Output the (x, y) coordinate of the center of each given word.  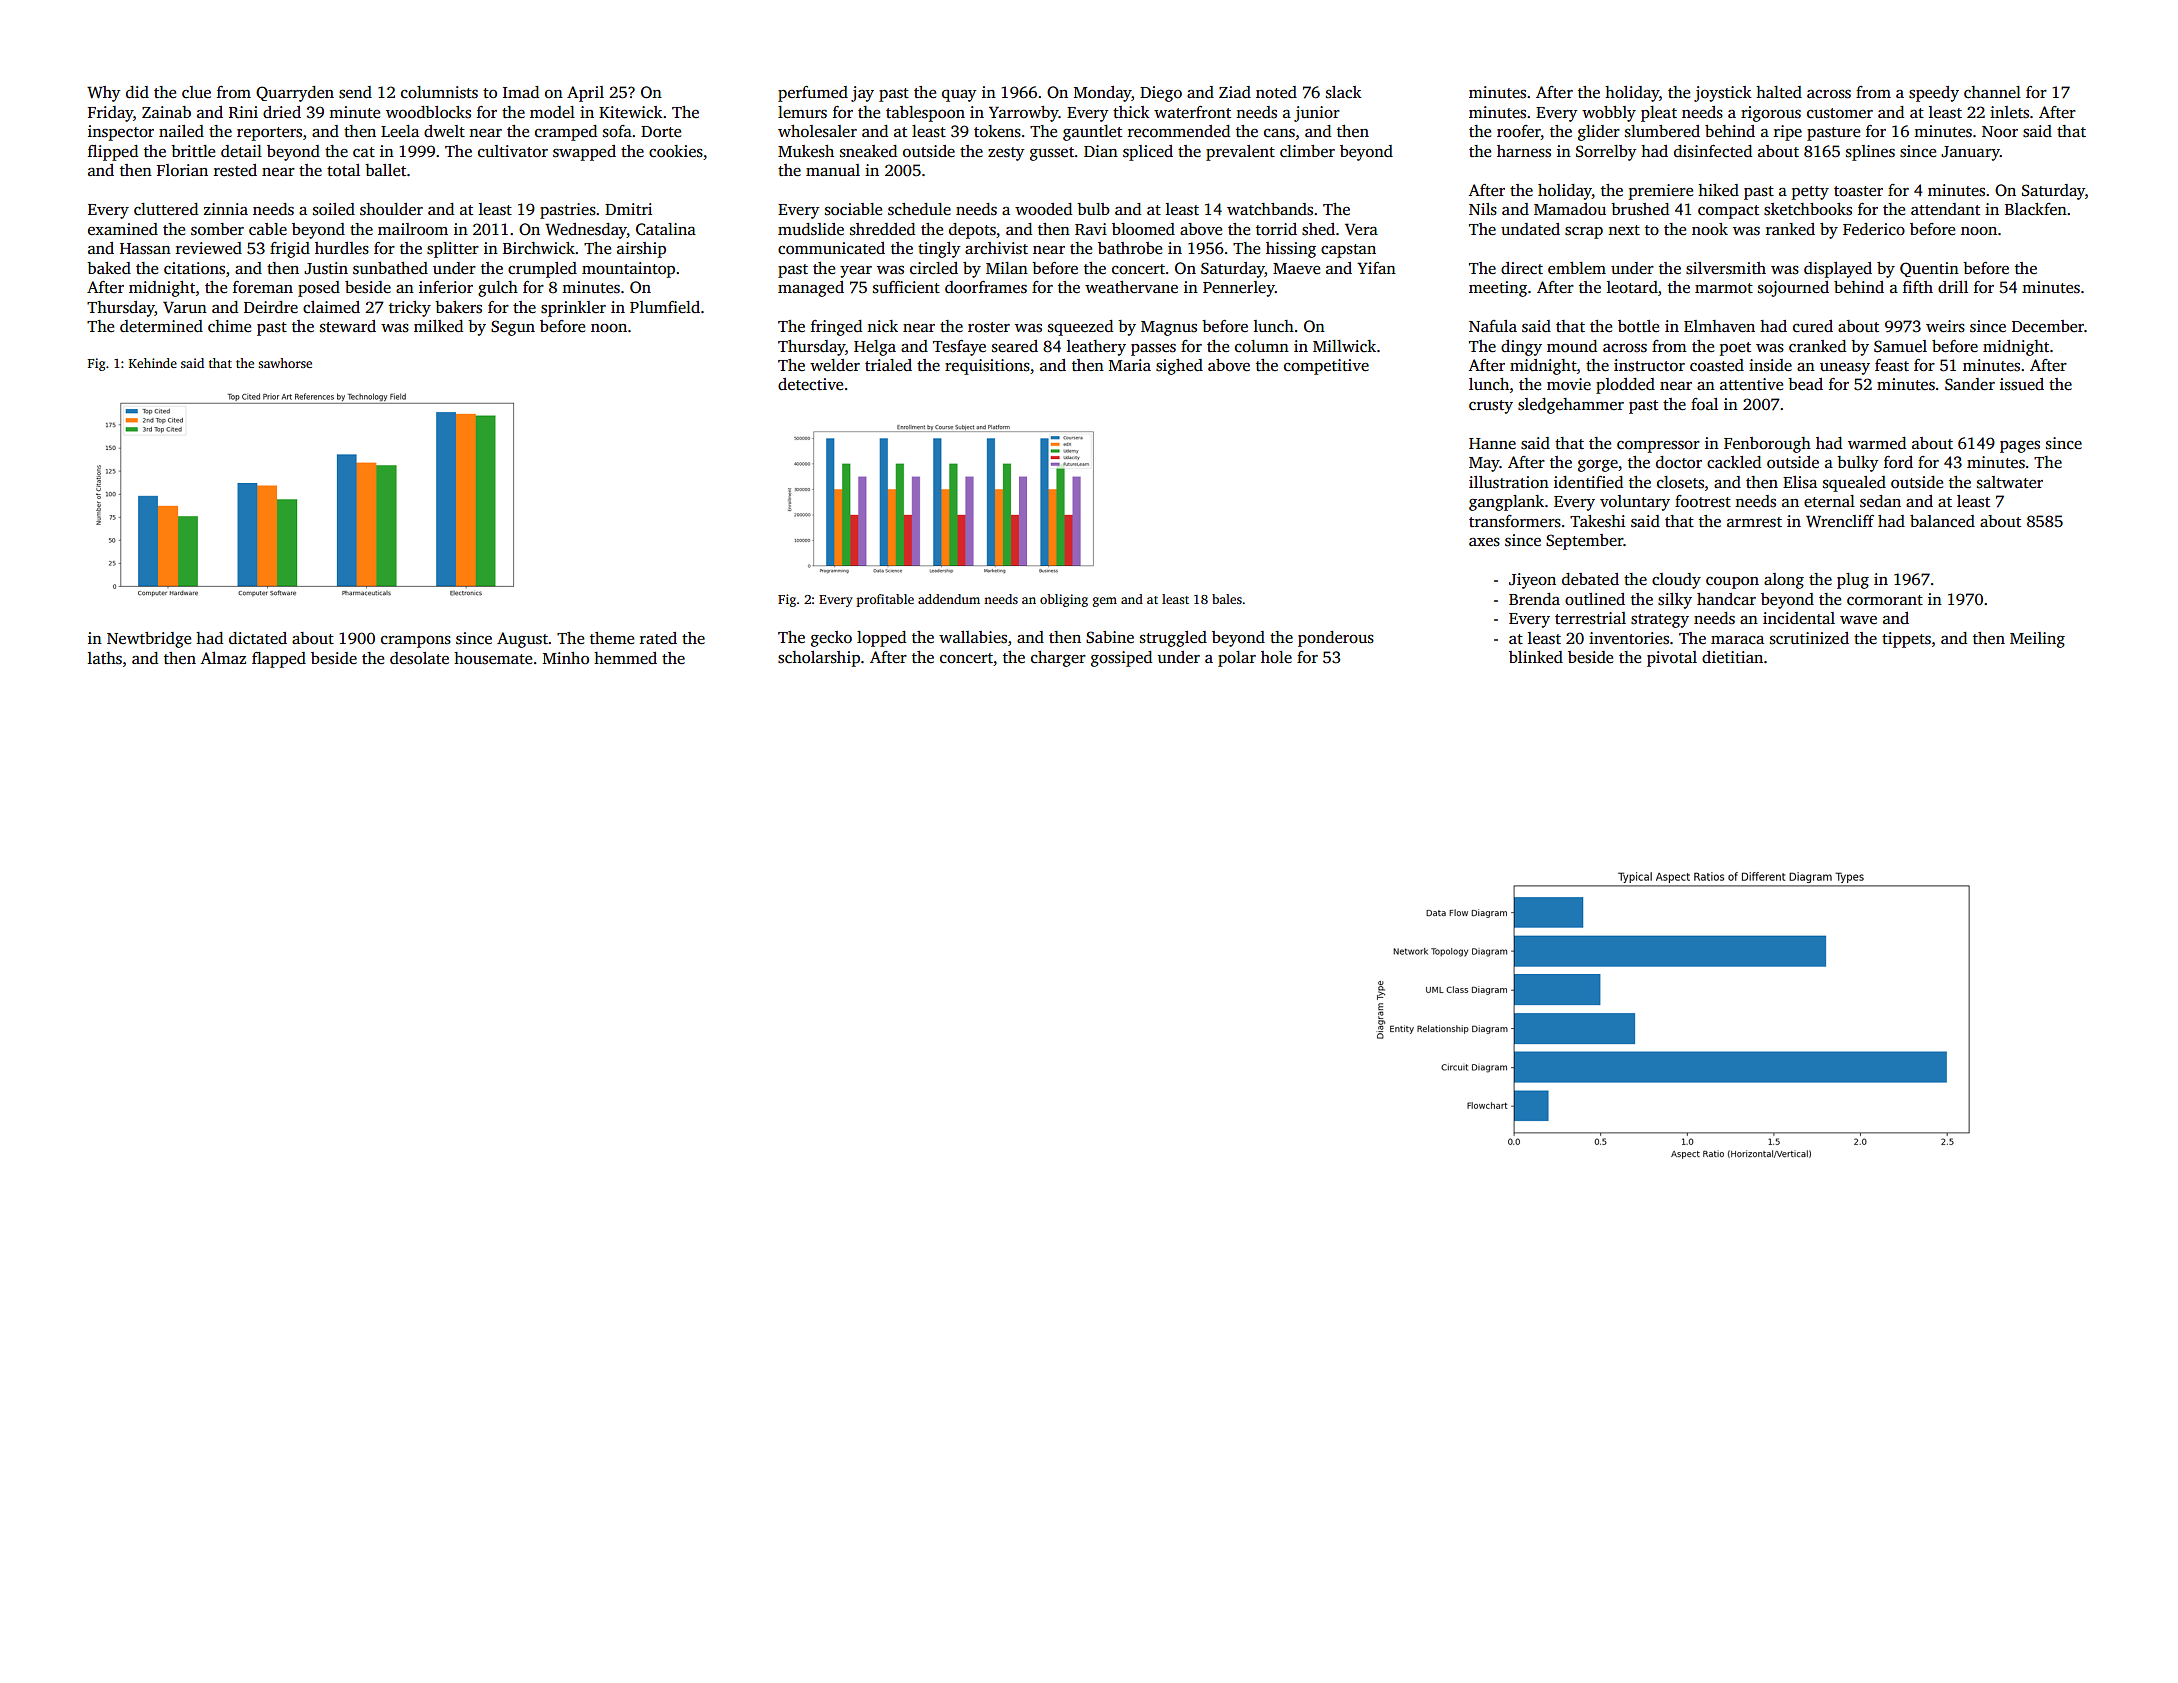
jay (862, 94)
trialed (888, 365)
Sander (1970, 384)
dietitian (1732, 657)
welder (835, 365)
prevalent (1240, 153)
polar (1237, 659)
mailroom (413, 229)
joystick (1723, 94)
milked (438, 326)
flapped (279, 660)
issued (2022, 384)
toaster (1858, 191)
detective (810, 384)
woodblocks (428, 112)
